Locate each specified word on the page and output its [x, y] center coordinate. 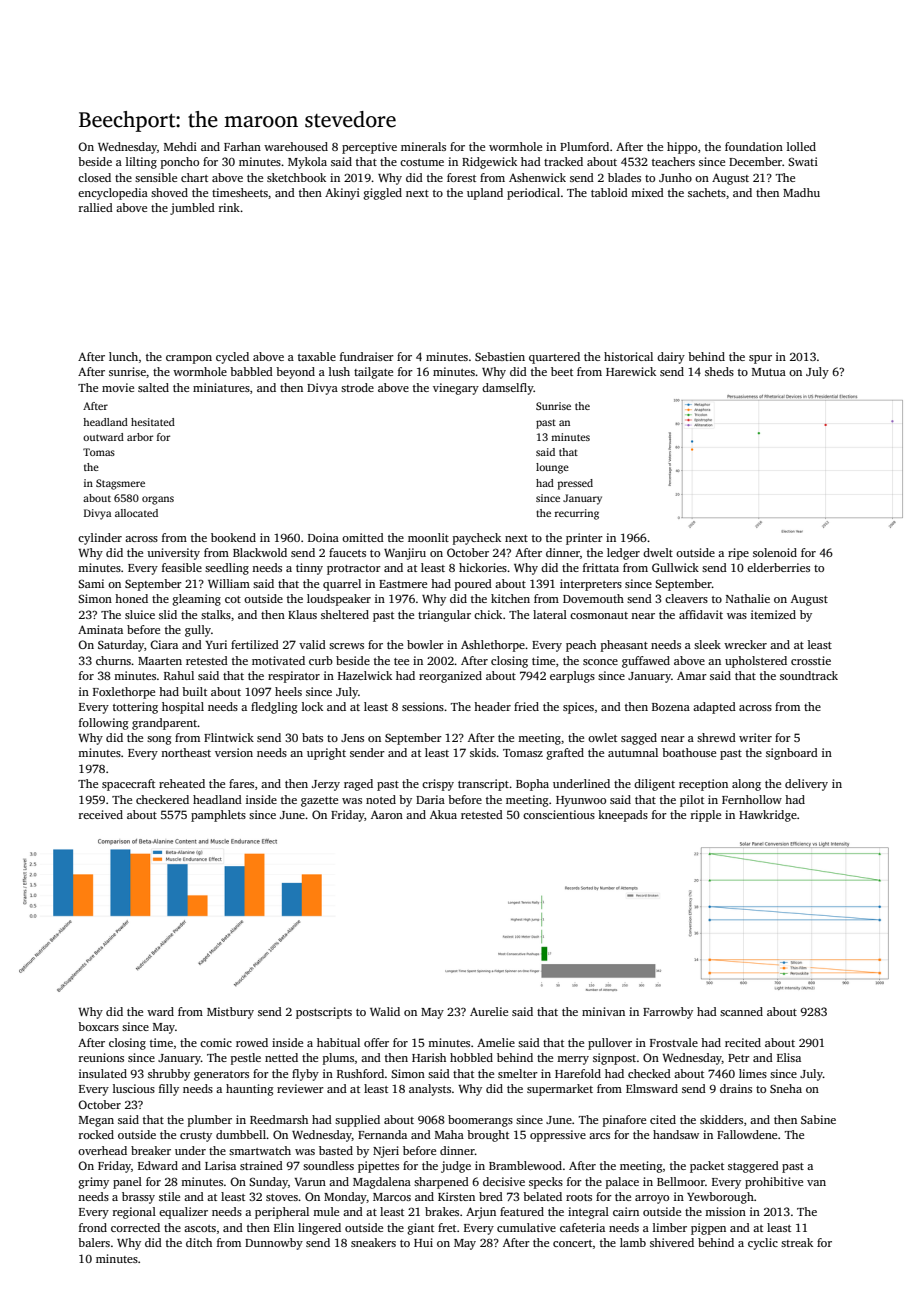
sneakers [373, 1242]
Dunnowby [274, 1244]
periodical [533, 194]
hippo [682, 148]
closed [94, 177]
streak [797, 1242]
